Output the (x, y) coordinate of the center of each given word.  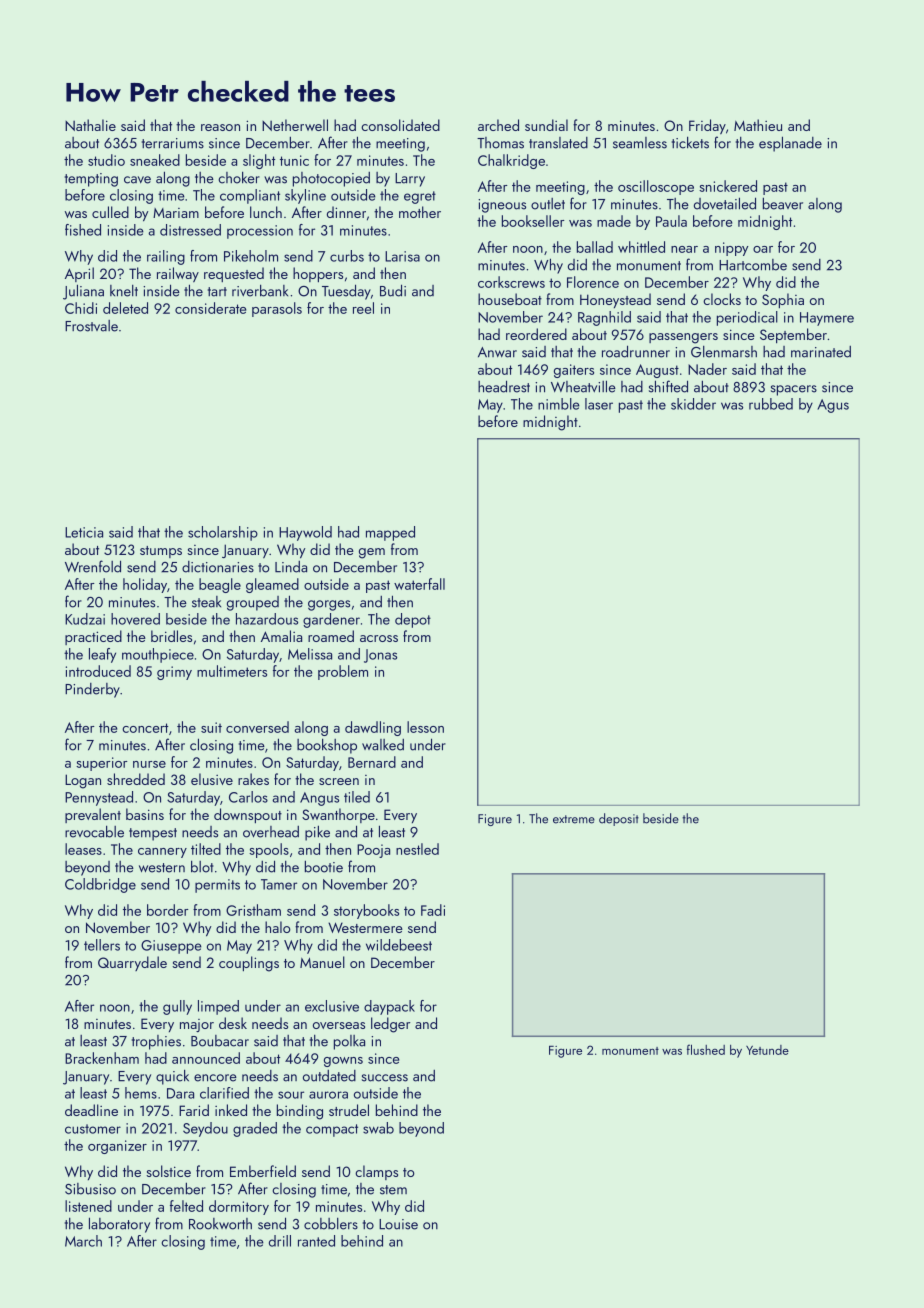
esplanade (790, 144)
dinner (346, 212)
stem (393, 1190)
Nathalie (90, 125)
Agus (833, 406)
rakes (253, 779)
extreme (574, 819)
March (83, 1241)
